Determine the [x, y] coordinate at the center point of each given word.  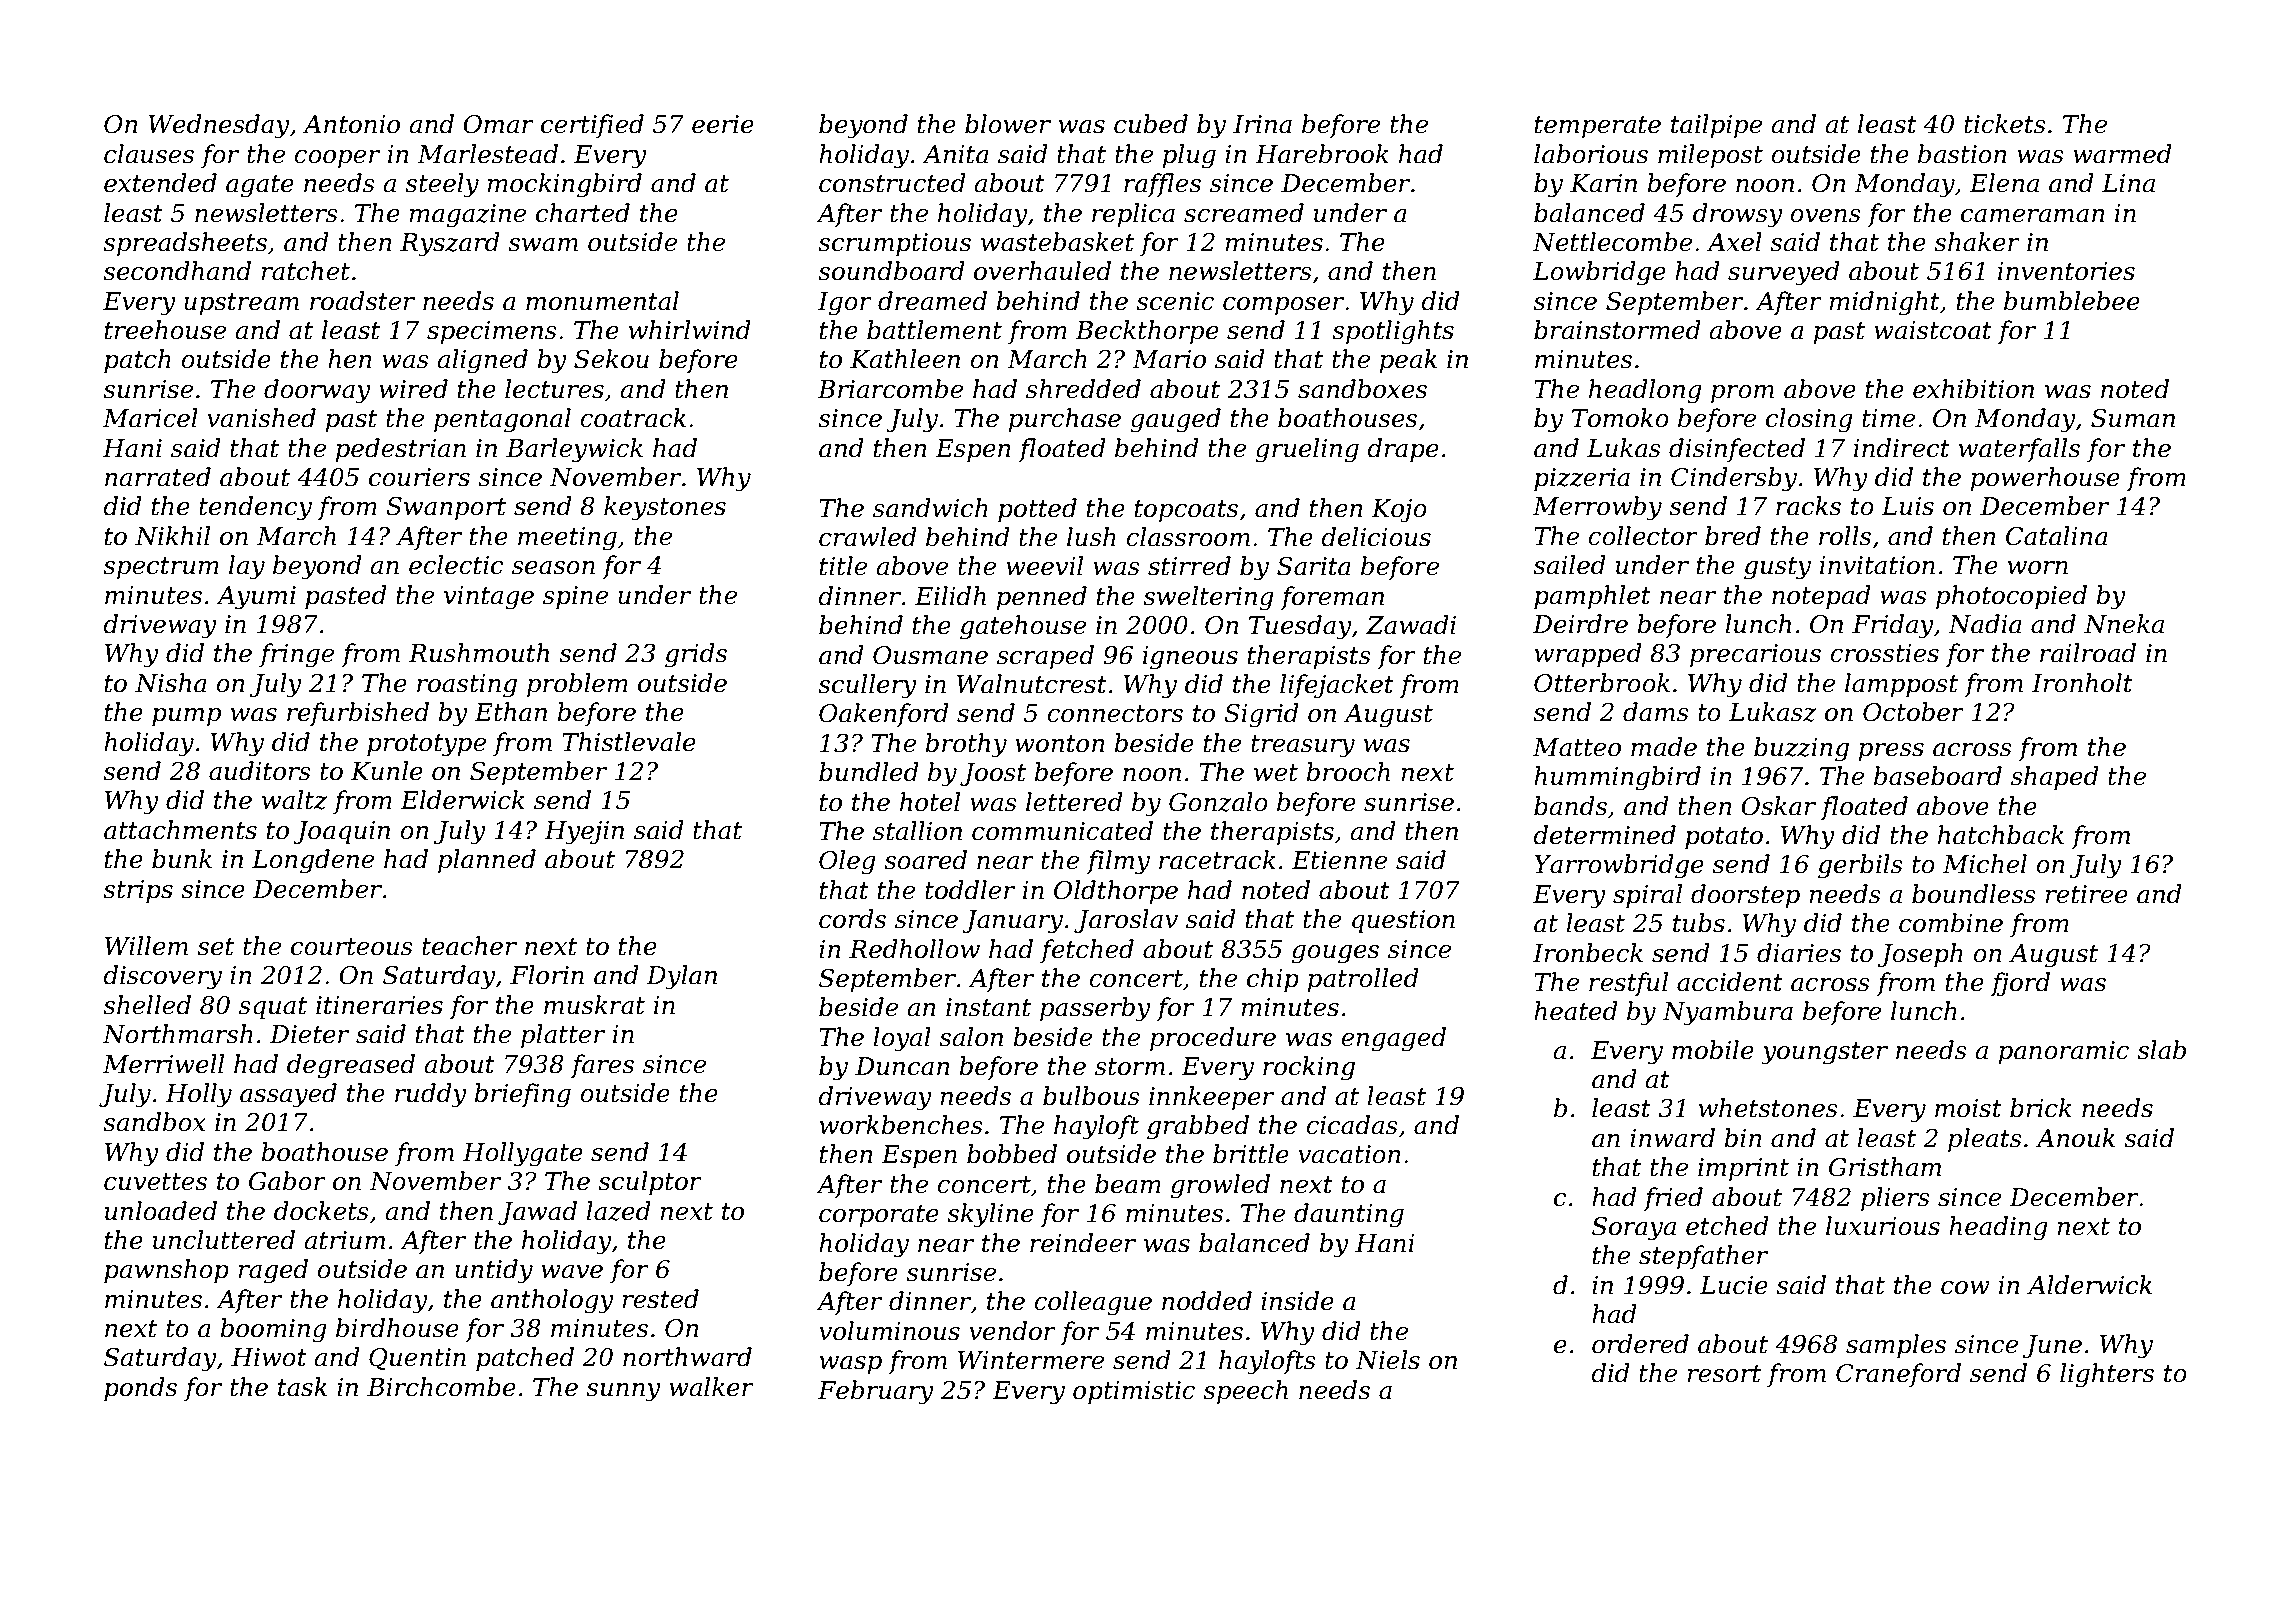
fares [602, 1066]
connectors [1115, 714]
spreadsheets [185, 244]
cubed [1151, 124]
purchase [1064, 420]
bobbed [1012, 1154]
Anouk [2075, 1138]
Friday [1893, 626]
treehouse [165, 330]
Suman [2133, 418]
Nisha [171, 683]
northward [687, 1357]
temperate [1598, 127]
